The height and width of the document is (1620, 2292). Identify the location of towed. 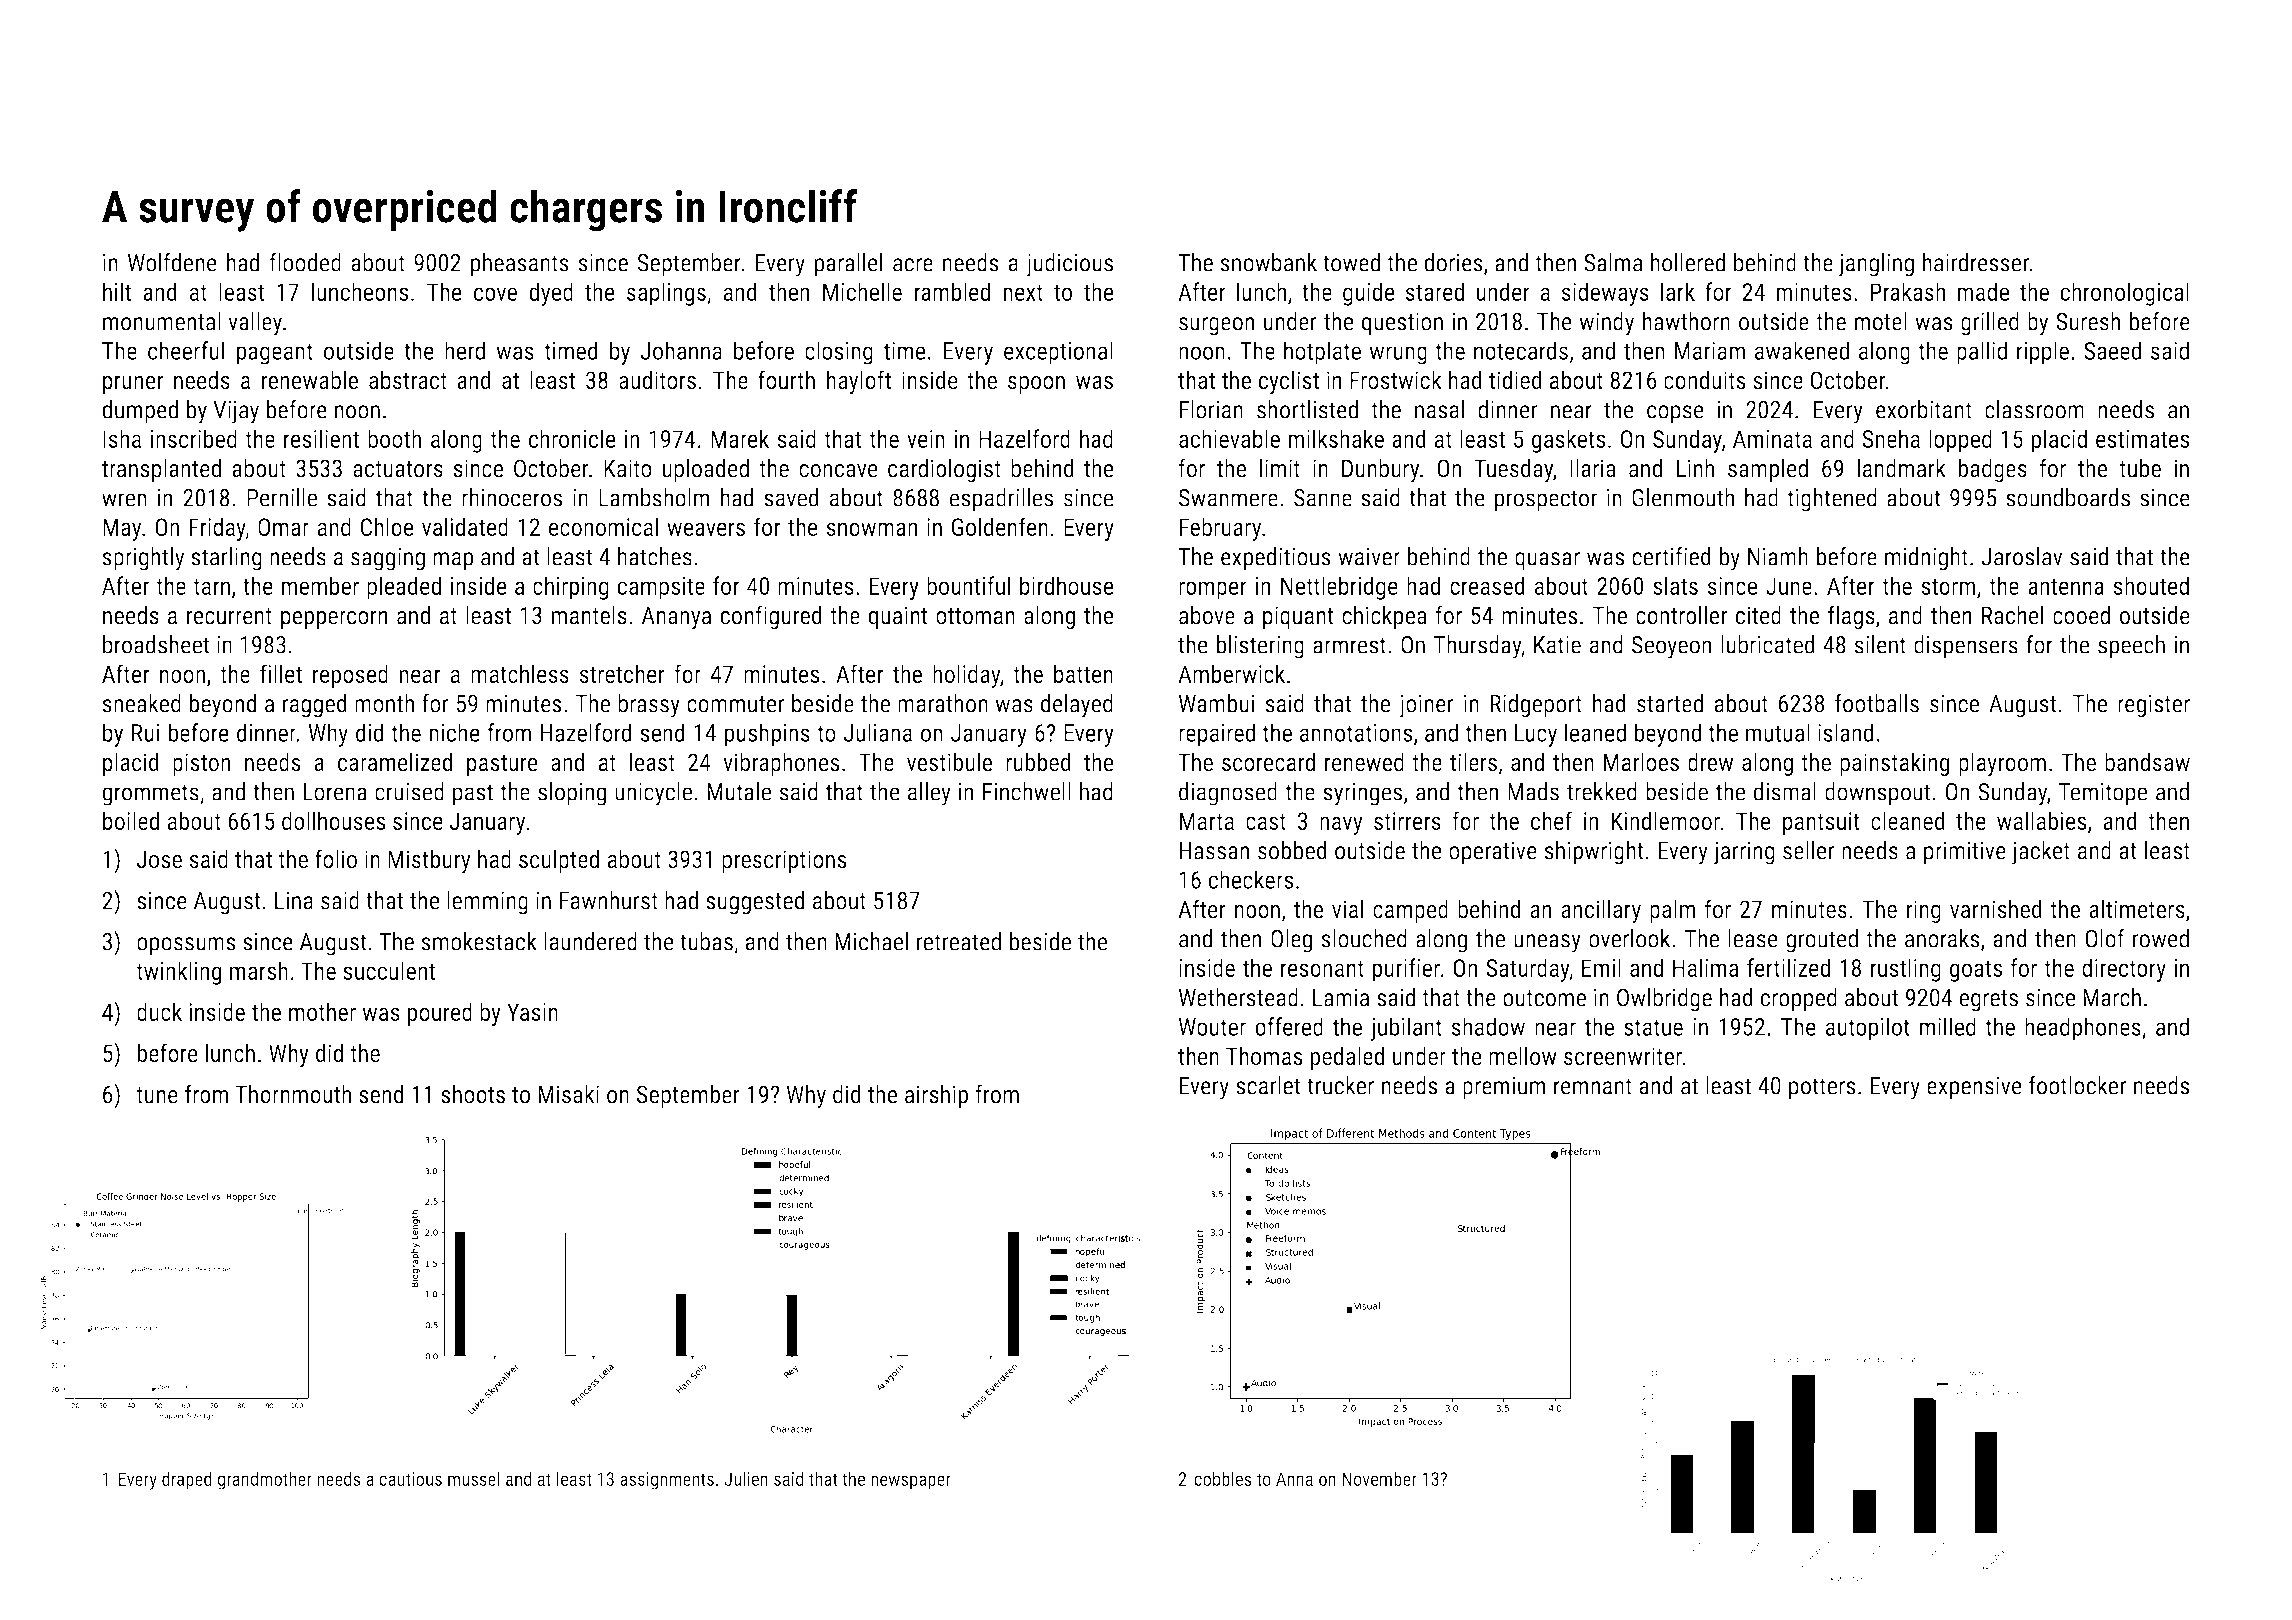
(1351, 262).
